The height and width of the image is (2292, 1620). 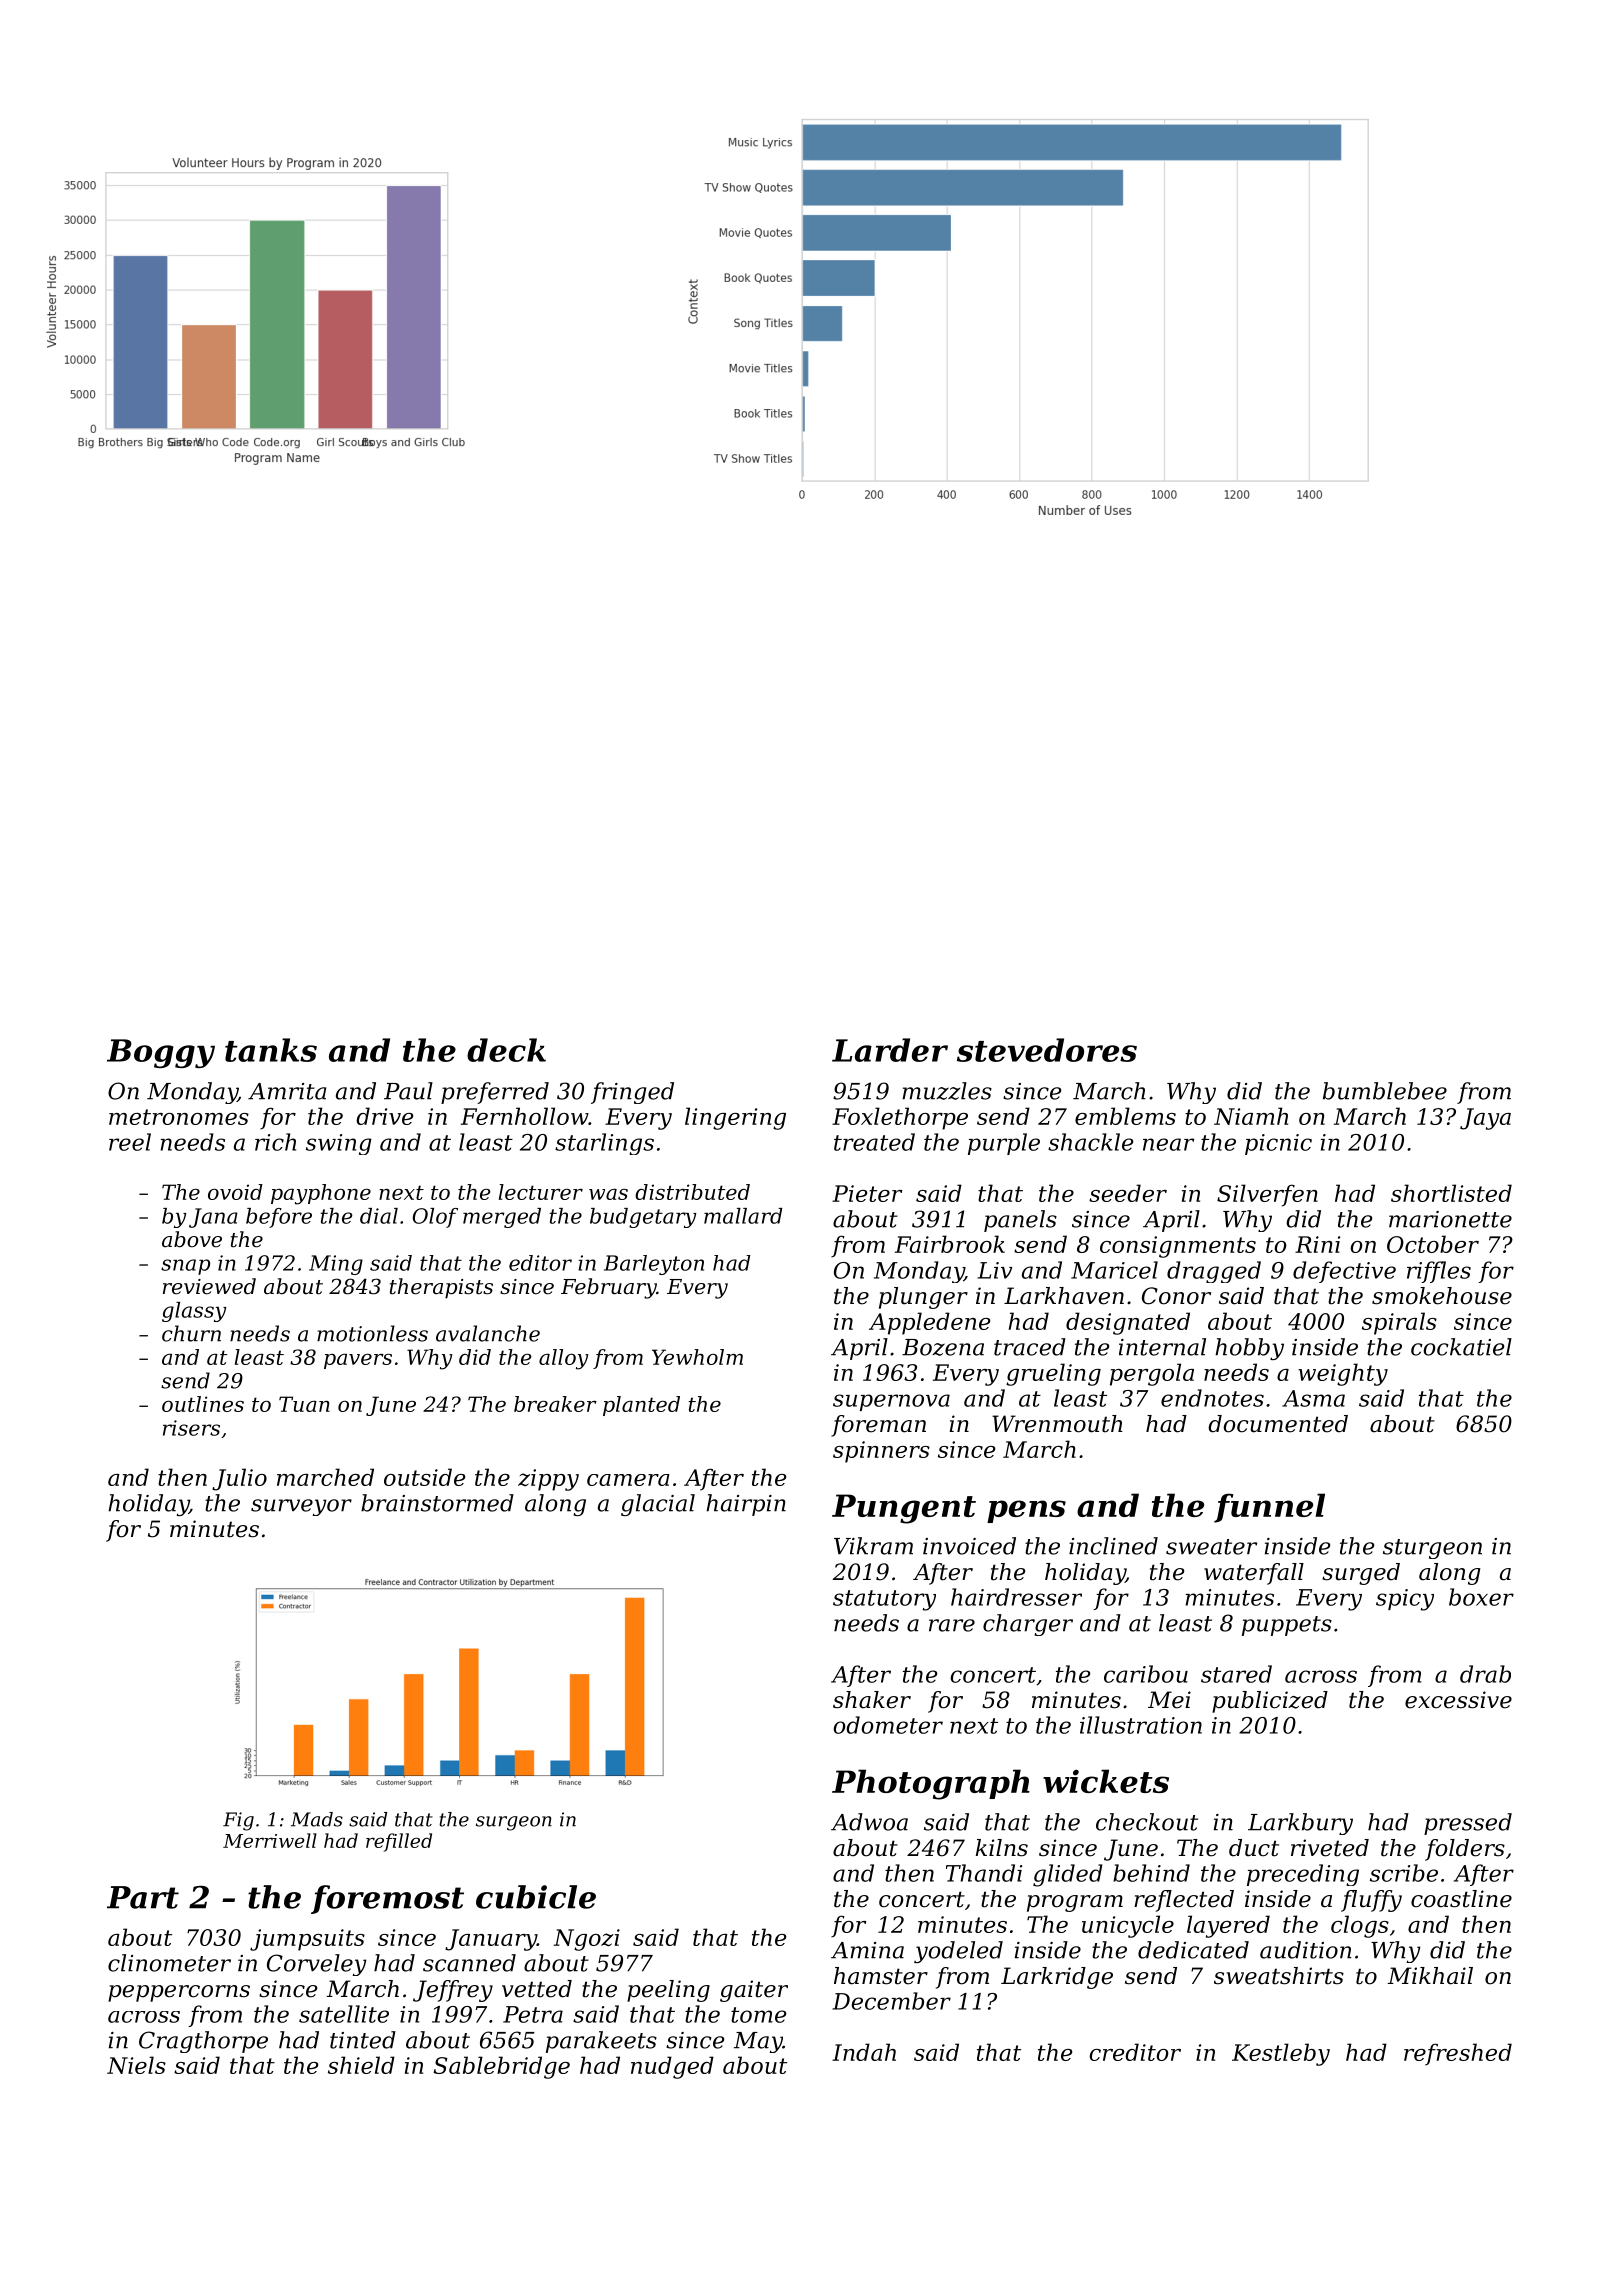 I want to click on surgeon, so click(x=514, y=1823).
